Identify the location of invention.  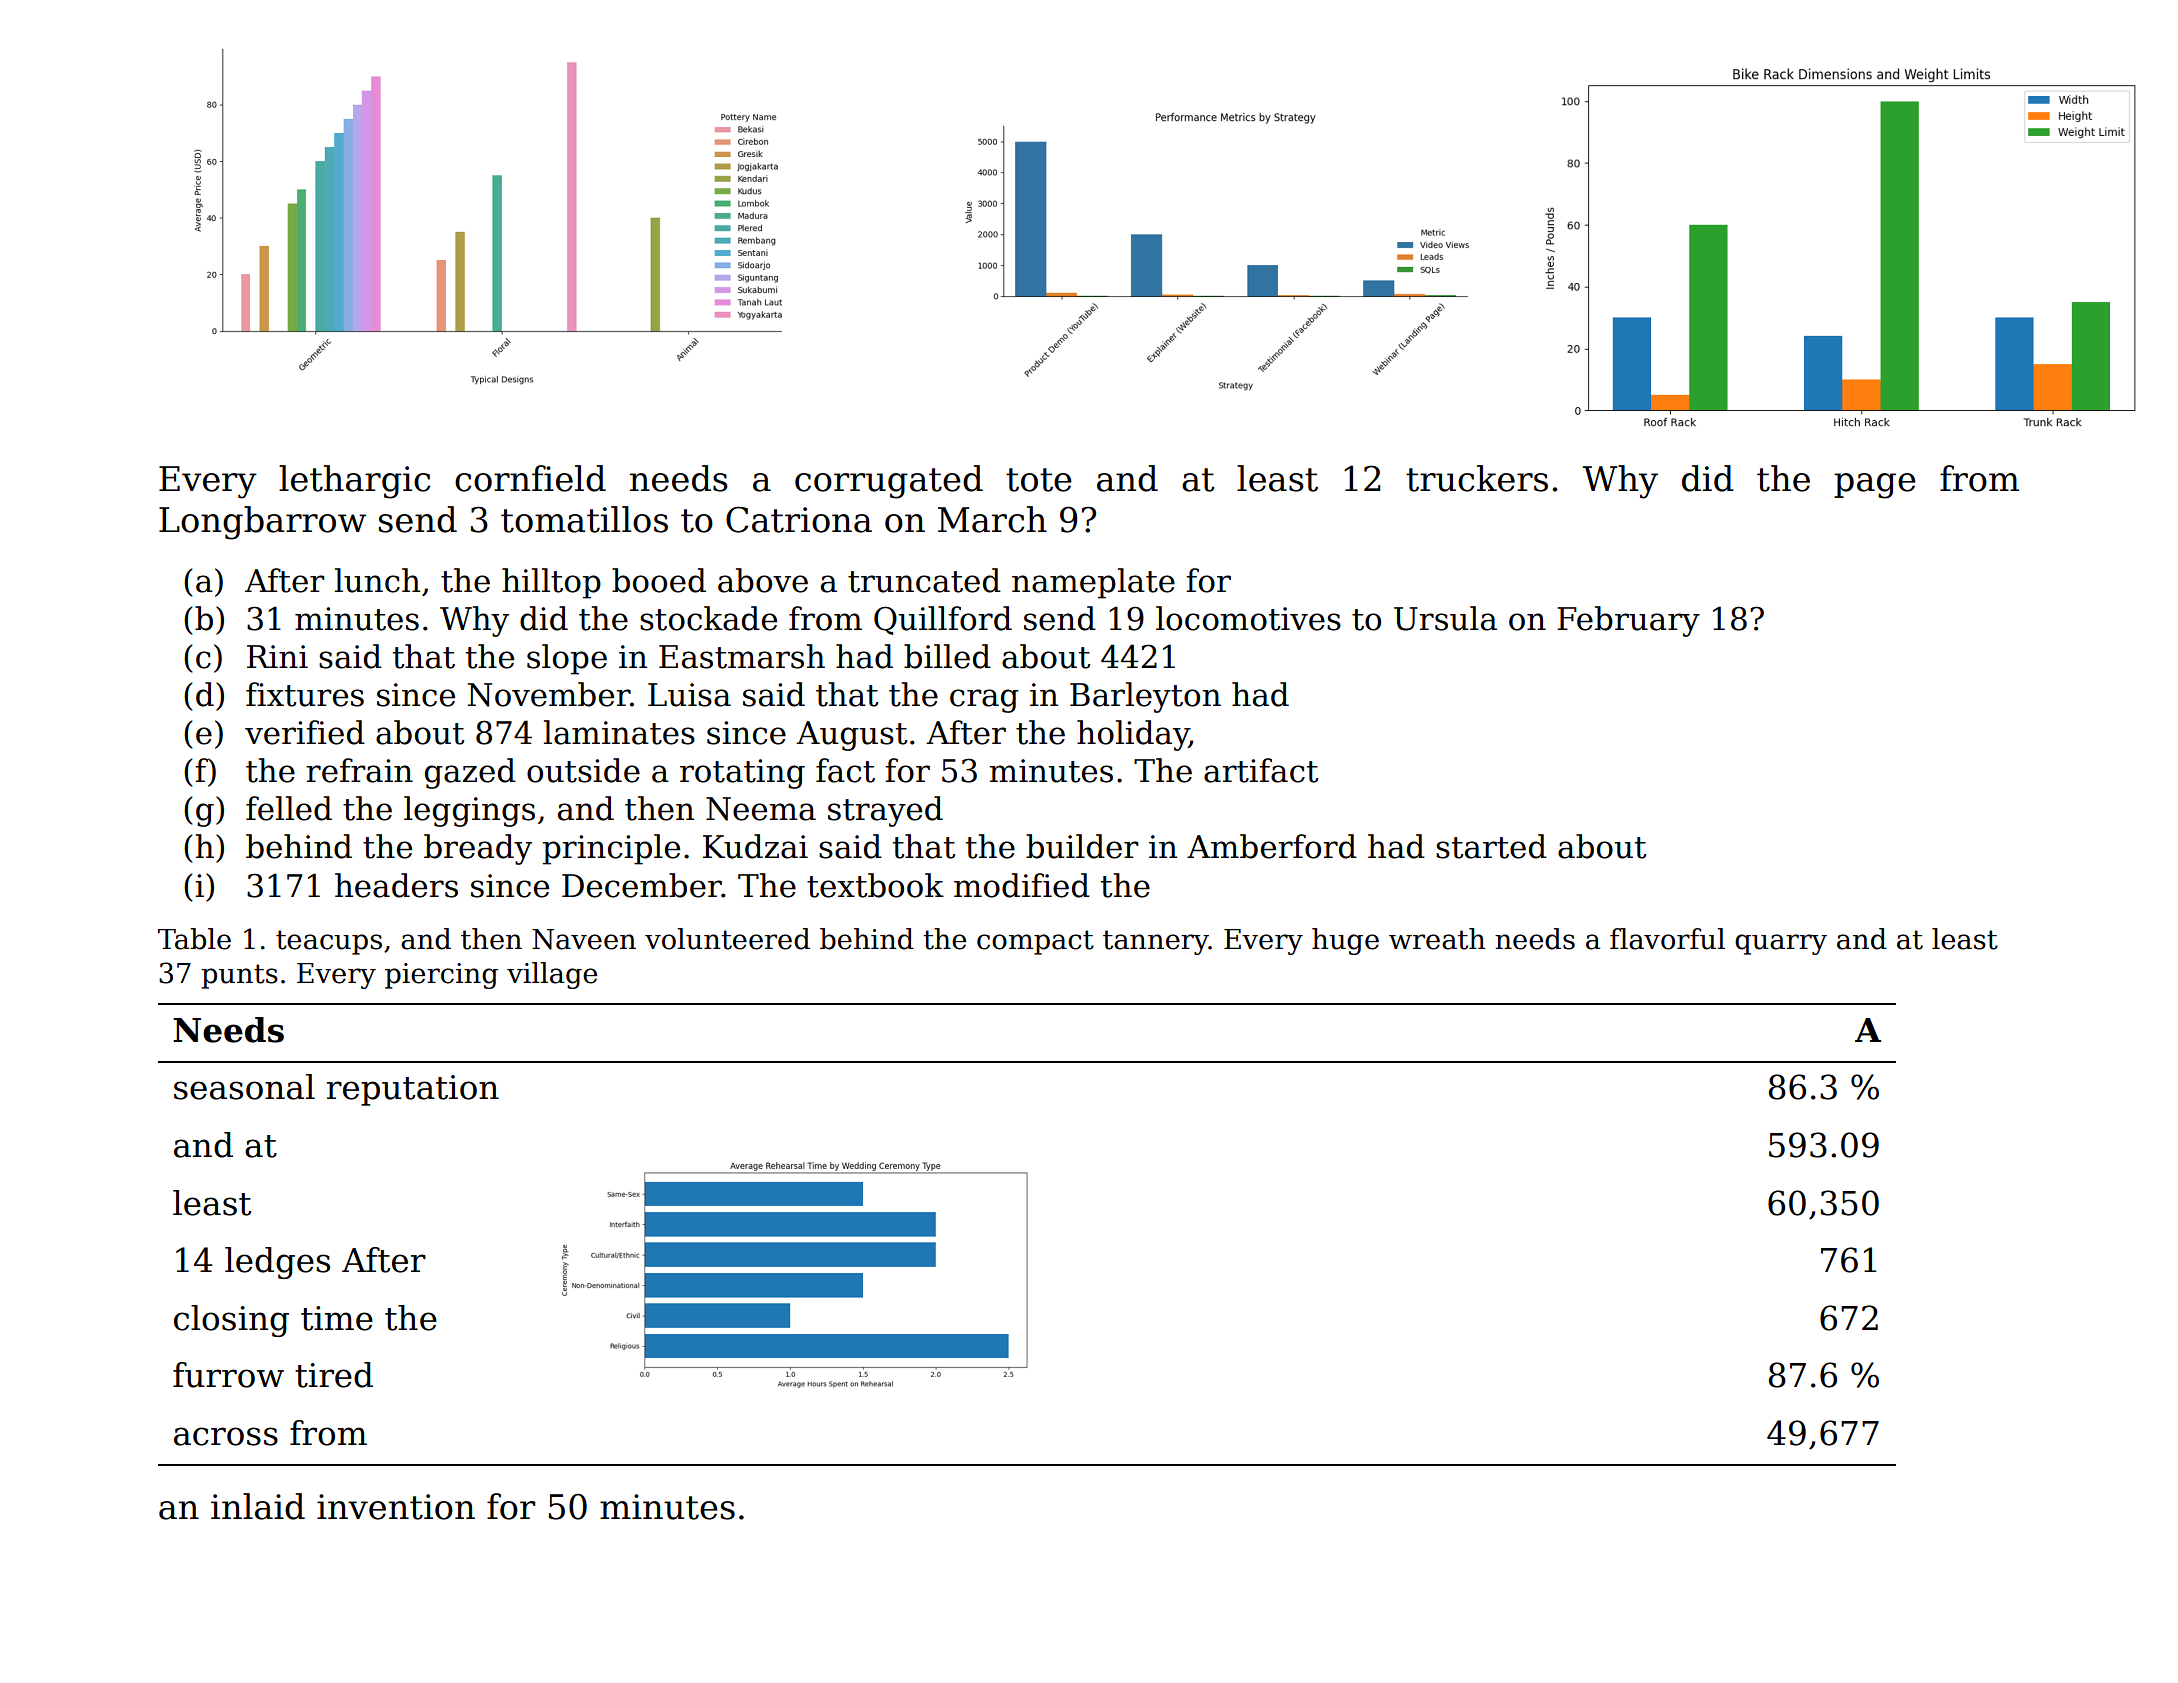
(396, 1507).
